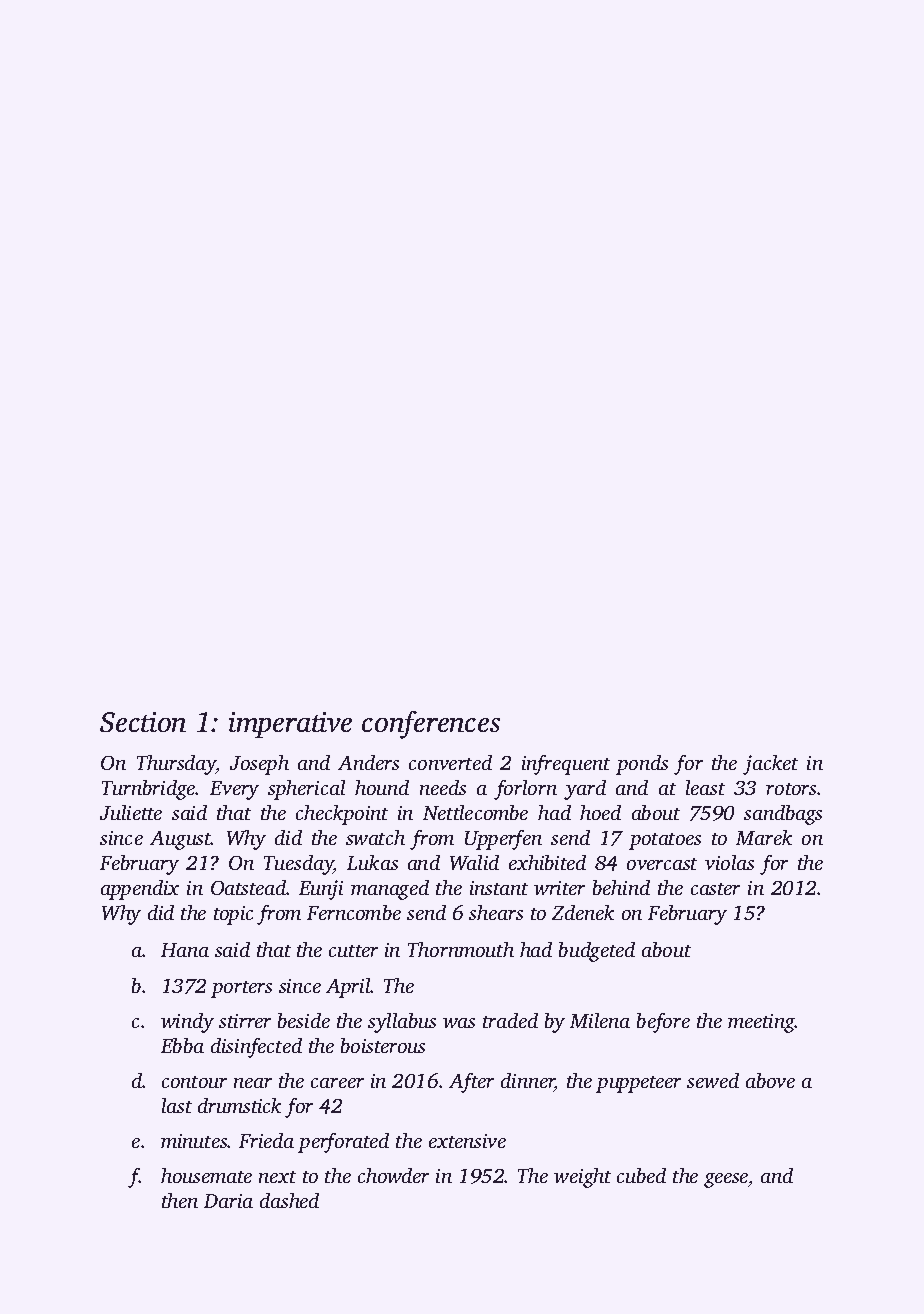 This image has height=1314, width=924. Describe the element at coordinates (290, 725) in the image. I see `imperative` at that location.
